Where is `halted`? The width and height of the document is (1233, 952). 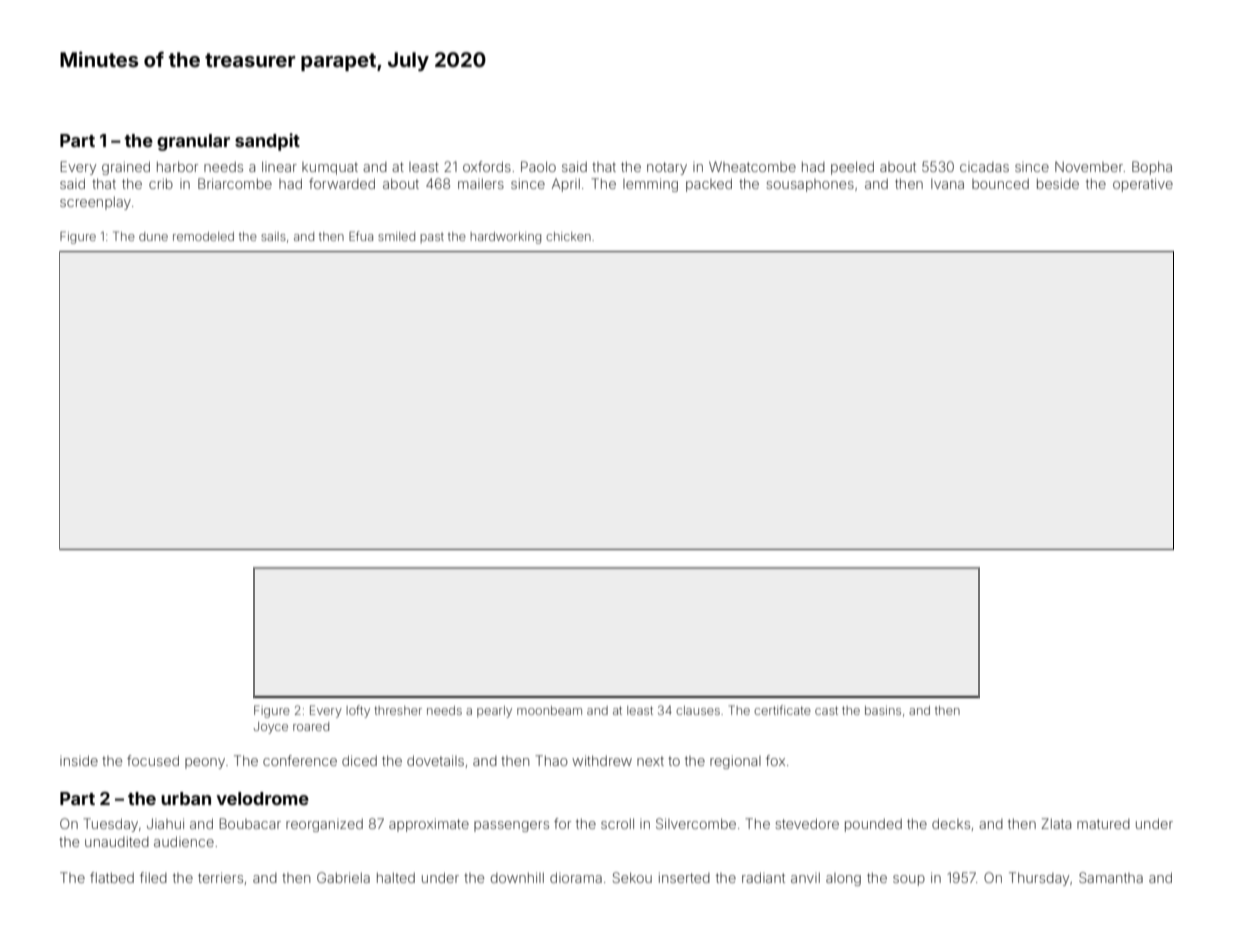
halted is located at coordinates (396, 877).
